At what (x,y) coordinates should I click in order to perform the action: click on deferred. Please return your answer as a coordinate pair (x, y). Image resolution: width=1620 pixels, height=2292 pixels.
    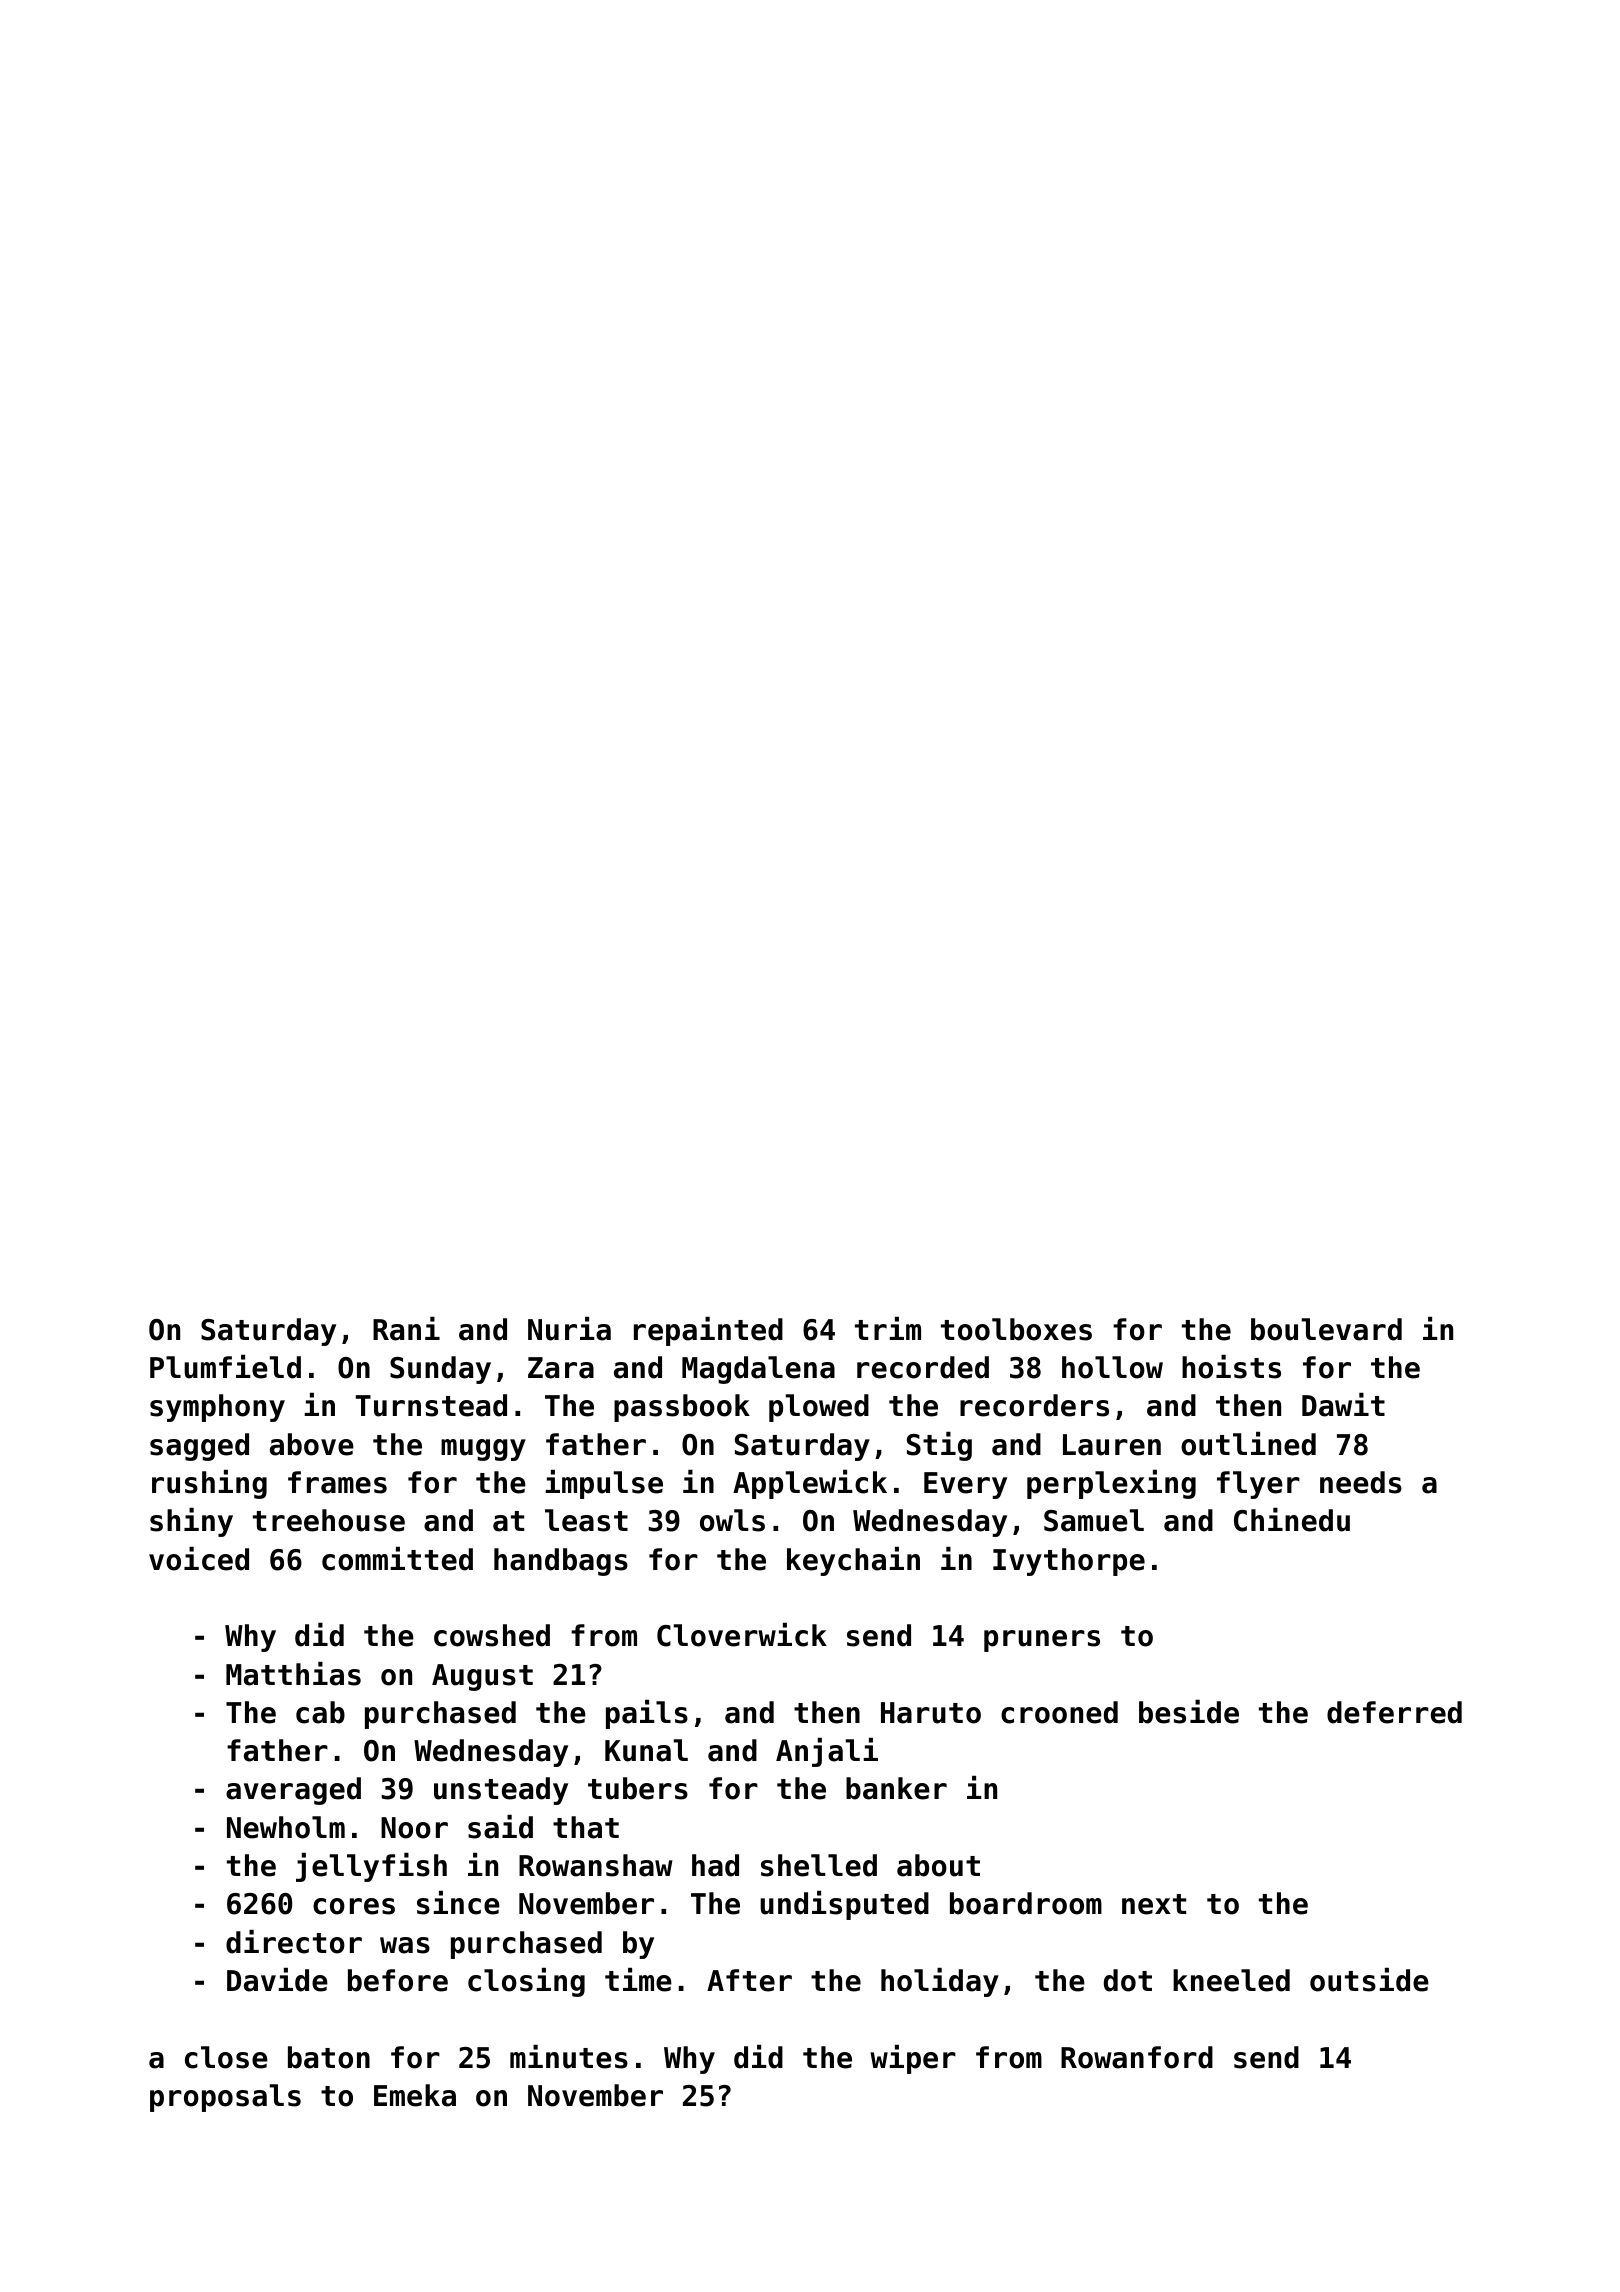
    Looking at the image, I should click on (1394, 1712).
